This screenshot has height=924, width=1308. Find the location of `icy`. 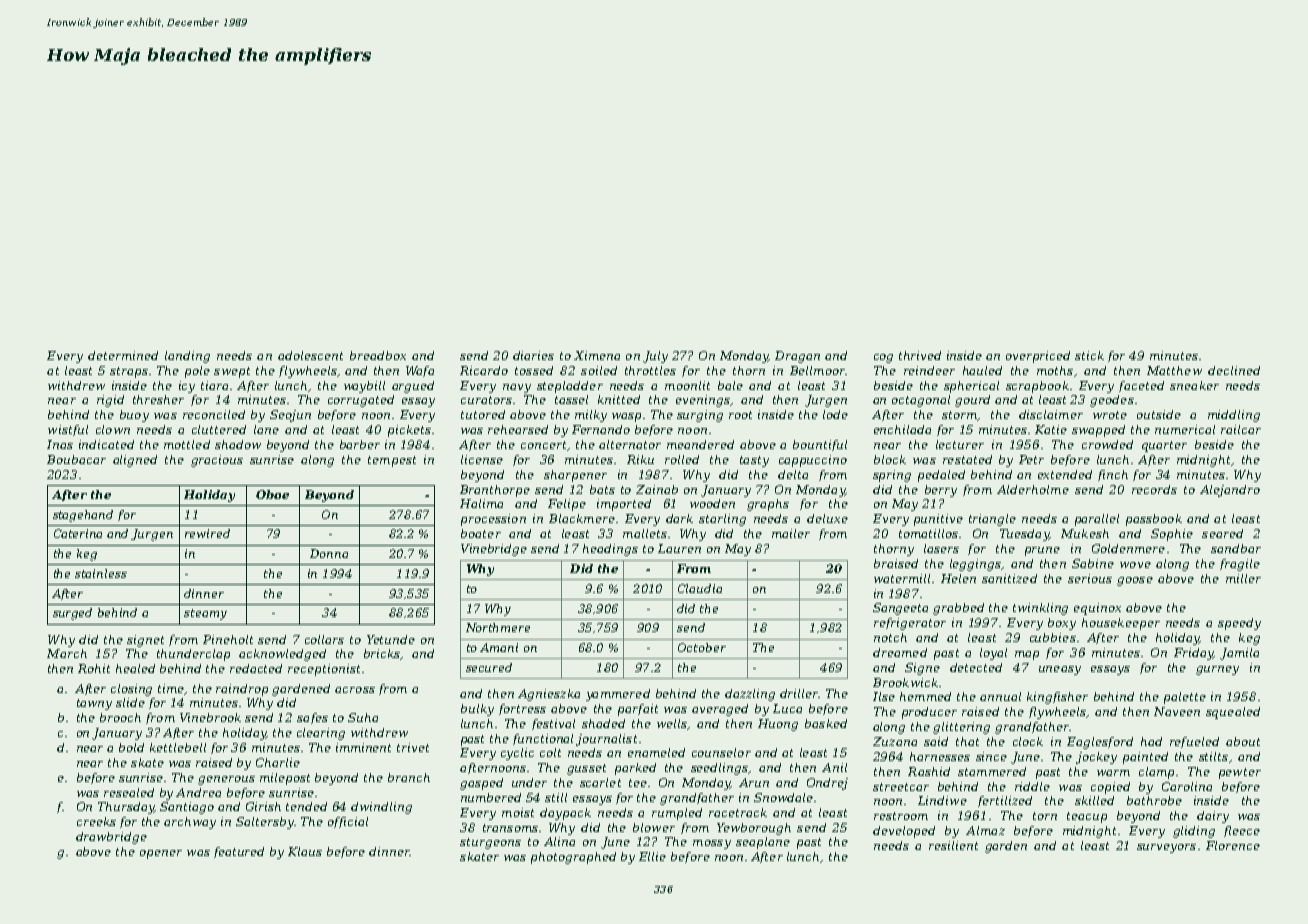

icy is located at coordinates (187, 387).
